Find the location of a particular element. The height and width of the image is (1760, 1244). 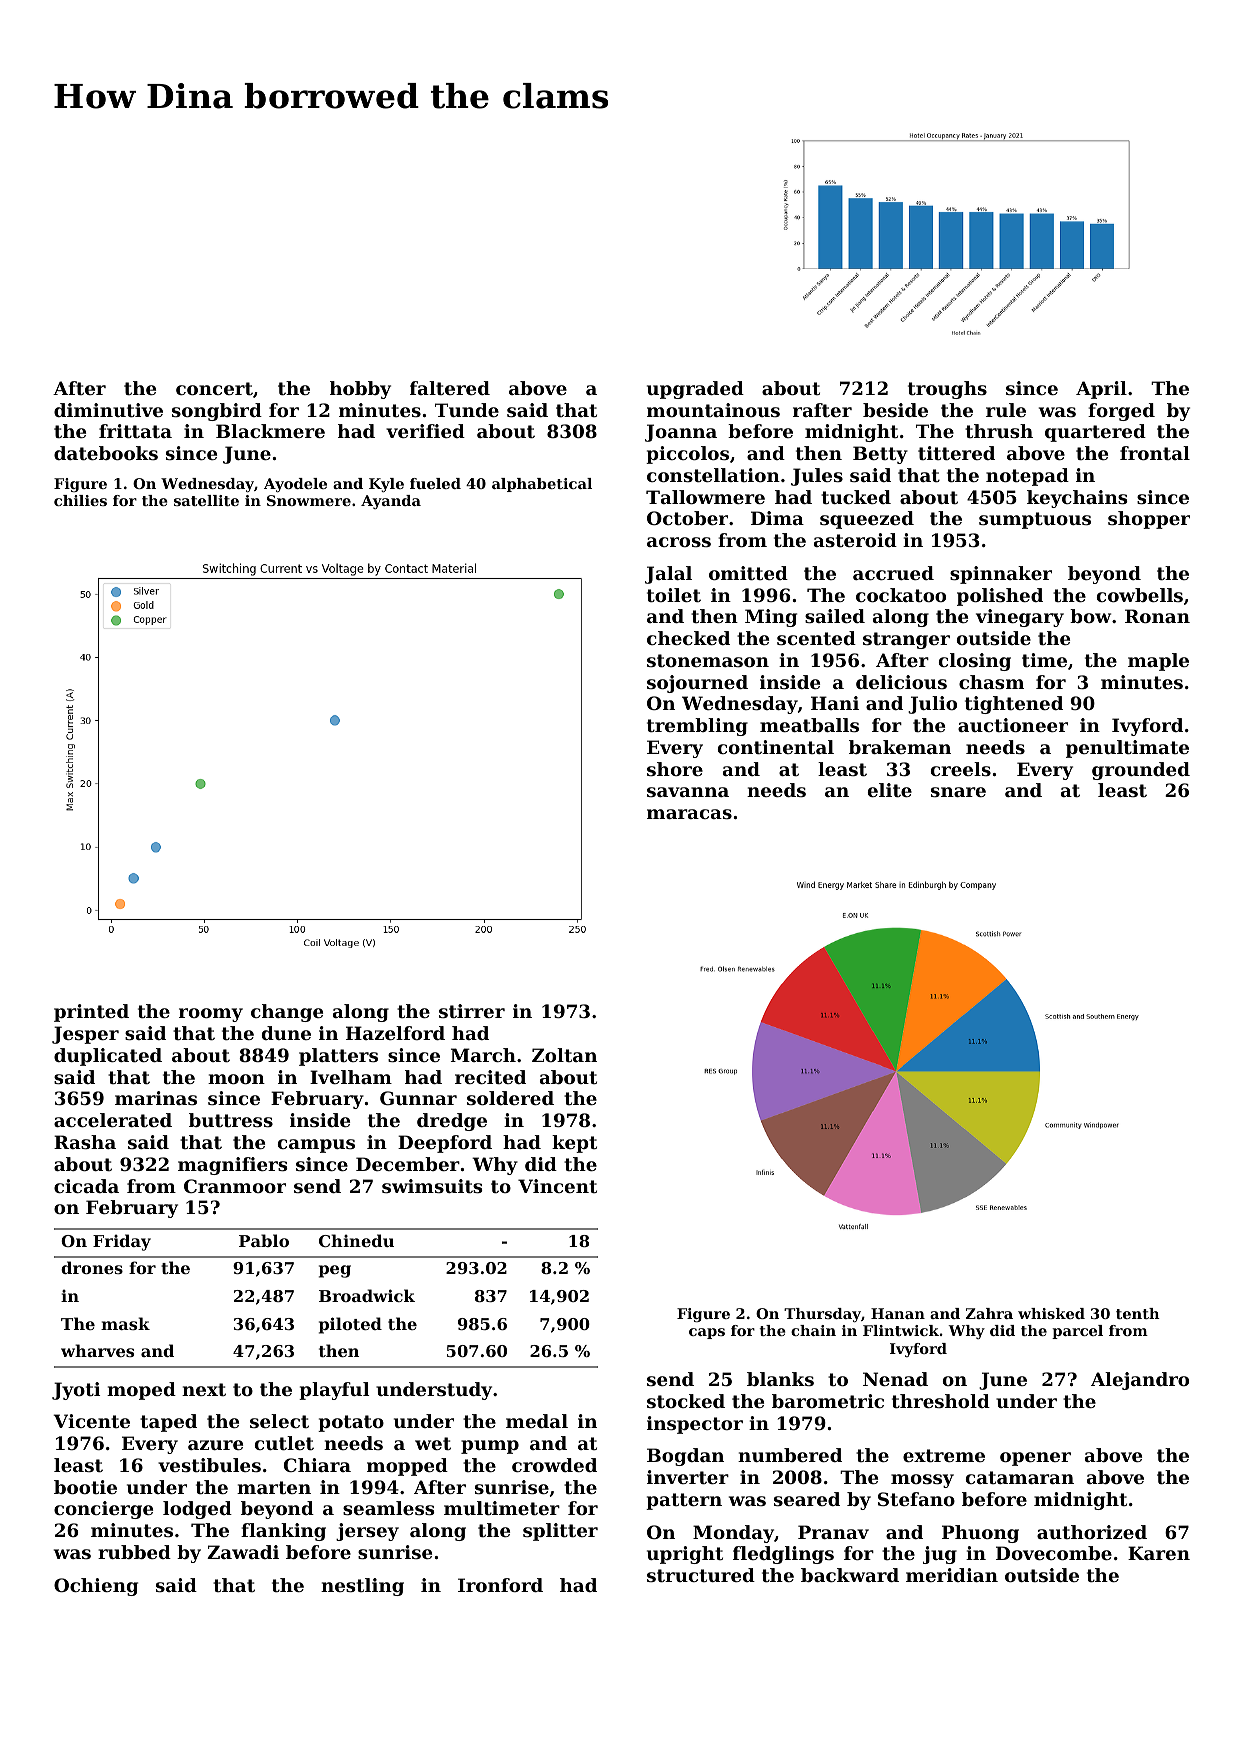

printed is located at coordinates (91, 1013).
